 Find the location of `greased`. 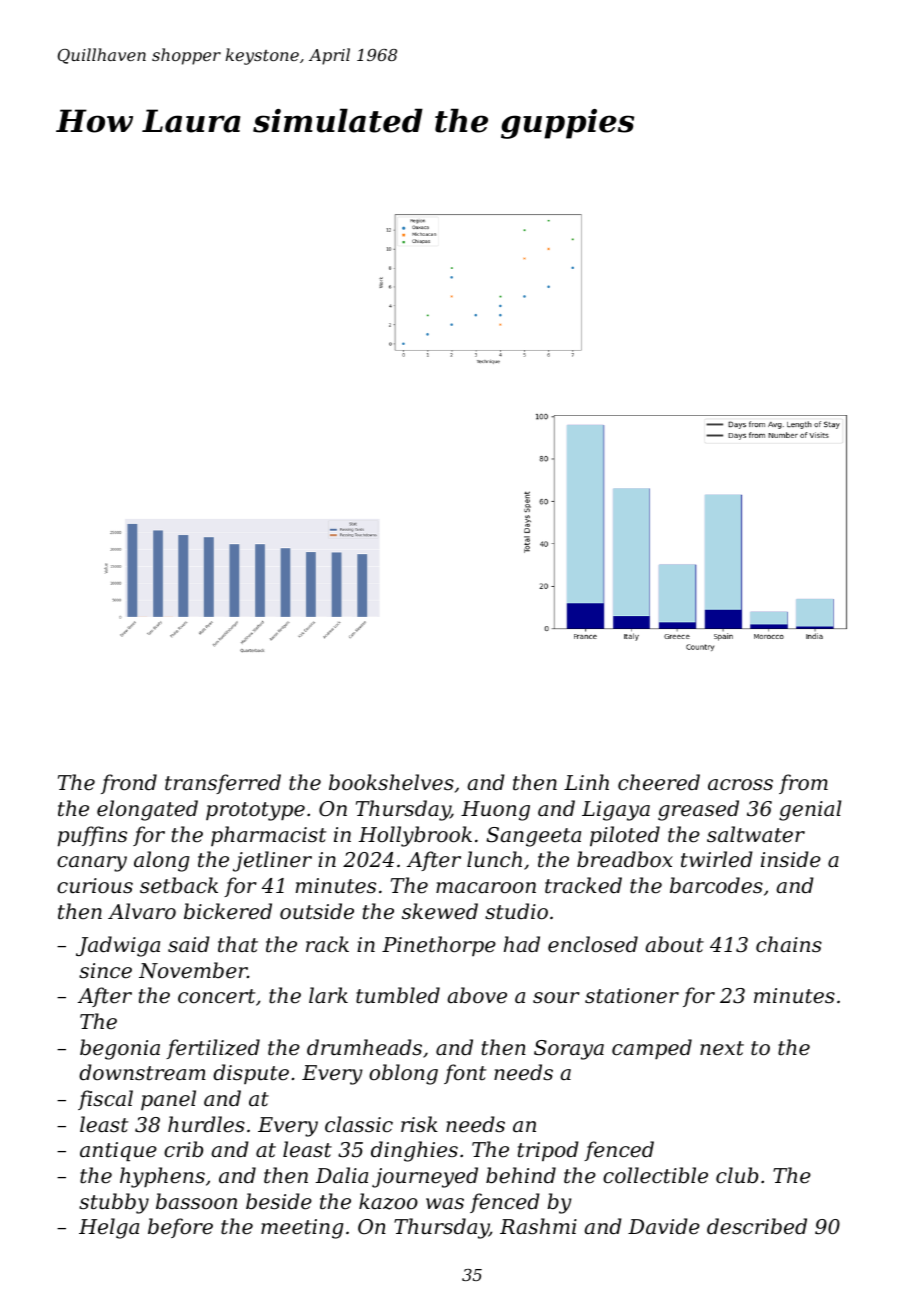

greased is located at coordinates (698, 810).
